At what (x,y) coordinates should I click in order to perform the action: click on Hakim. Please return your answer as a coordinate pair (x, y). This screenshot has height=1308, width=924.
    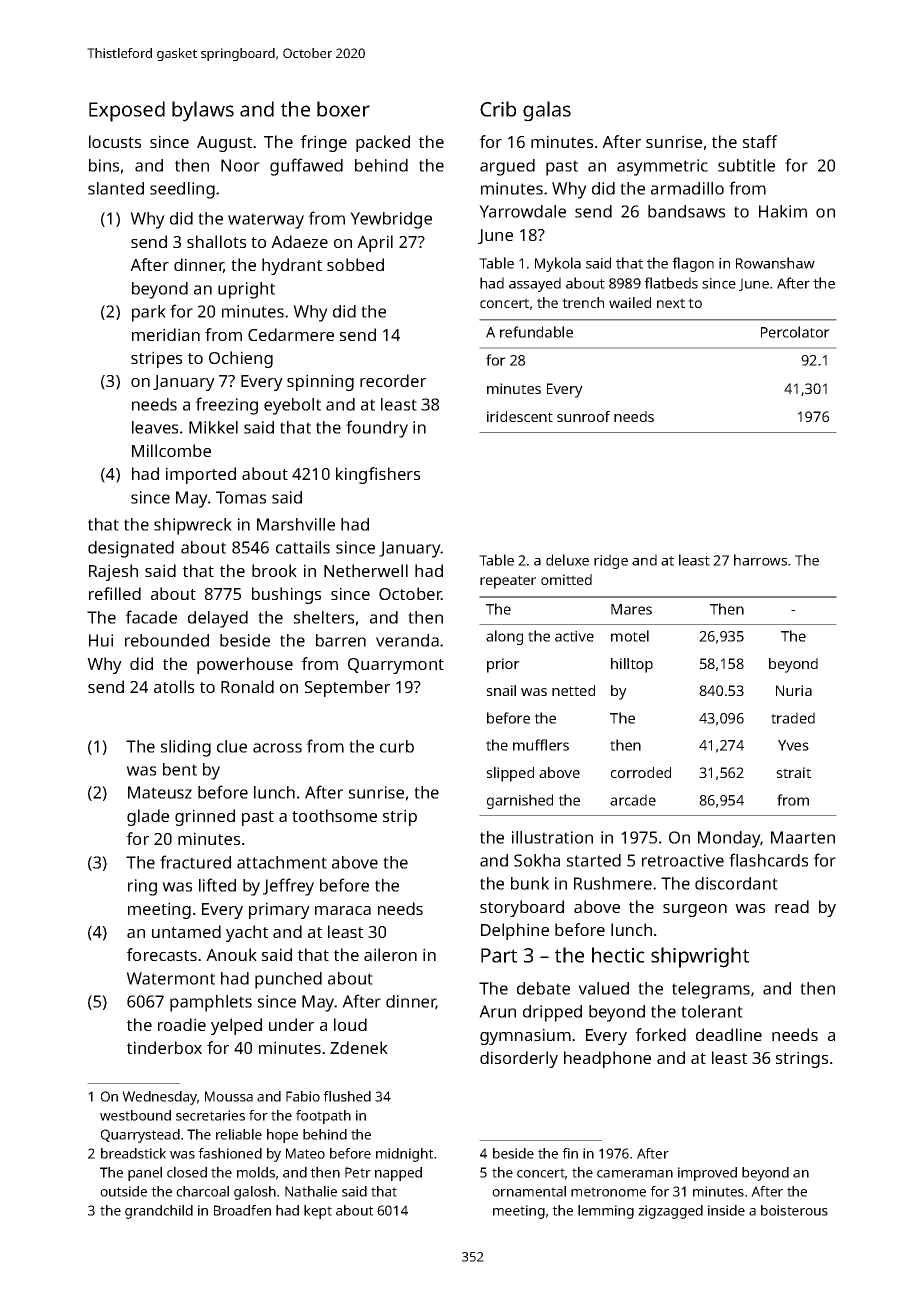
    Looking at the image, I should click on (783, 211).
